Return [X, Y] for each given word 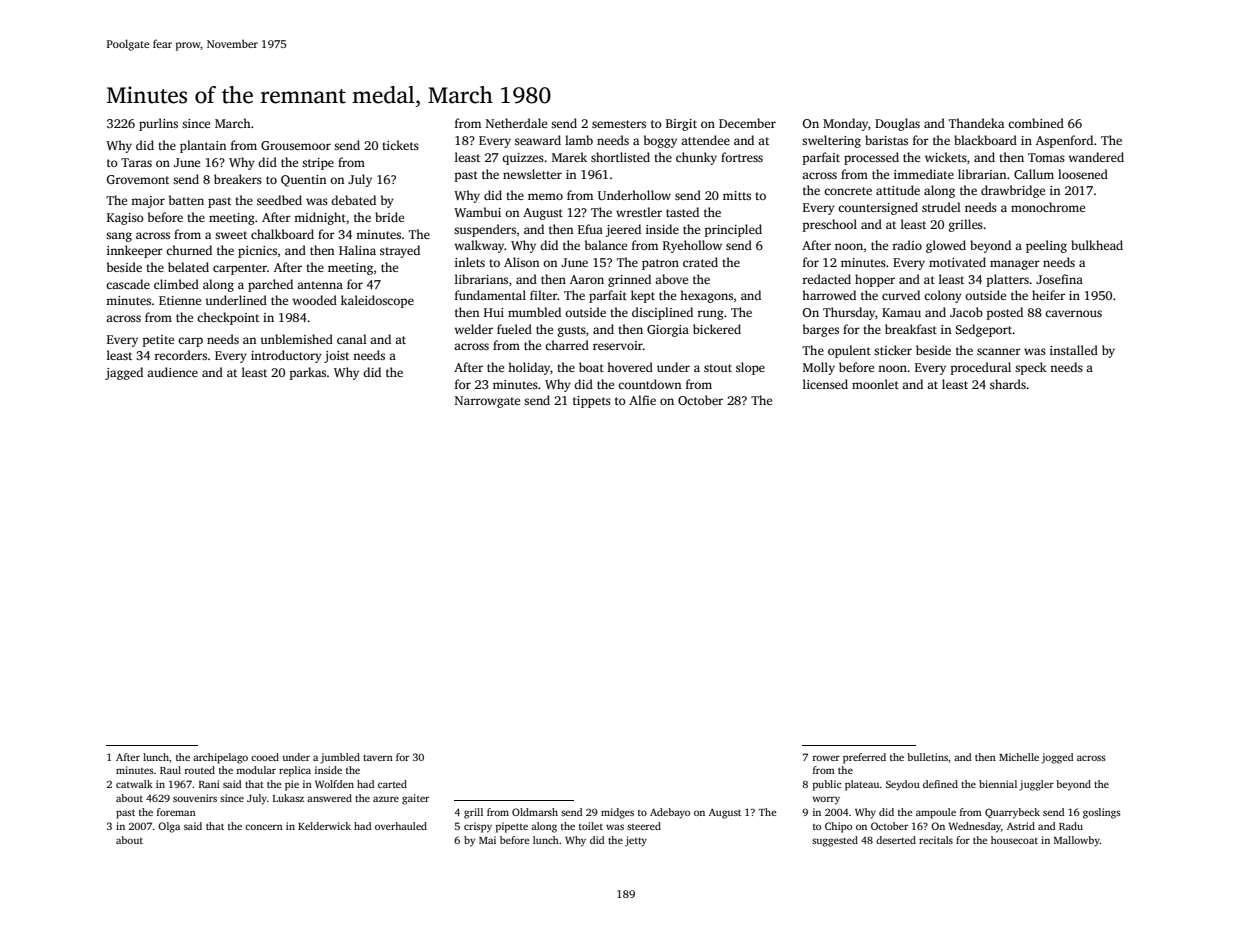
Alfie [642, 400]
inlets [470, 262]
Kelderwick [324, 826]
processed [871, 158]
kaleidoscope [377, 301]
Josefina [1059, 279]
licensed [825, 384]
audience [172, 372]
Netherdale [516, 123]
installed [1074, 350]
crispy [478, 827]
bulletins [927, 757]
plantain [203, 146]
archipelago [220, 758]
